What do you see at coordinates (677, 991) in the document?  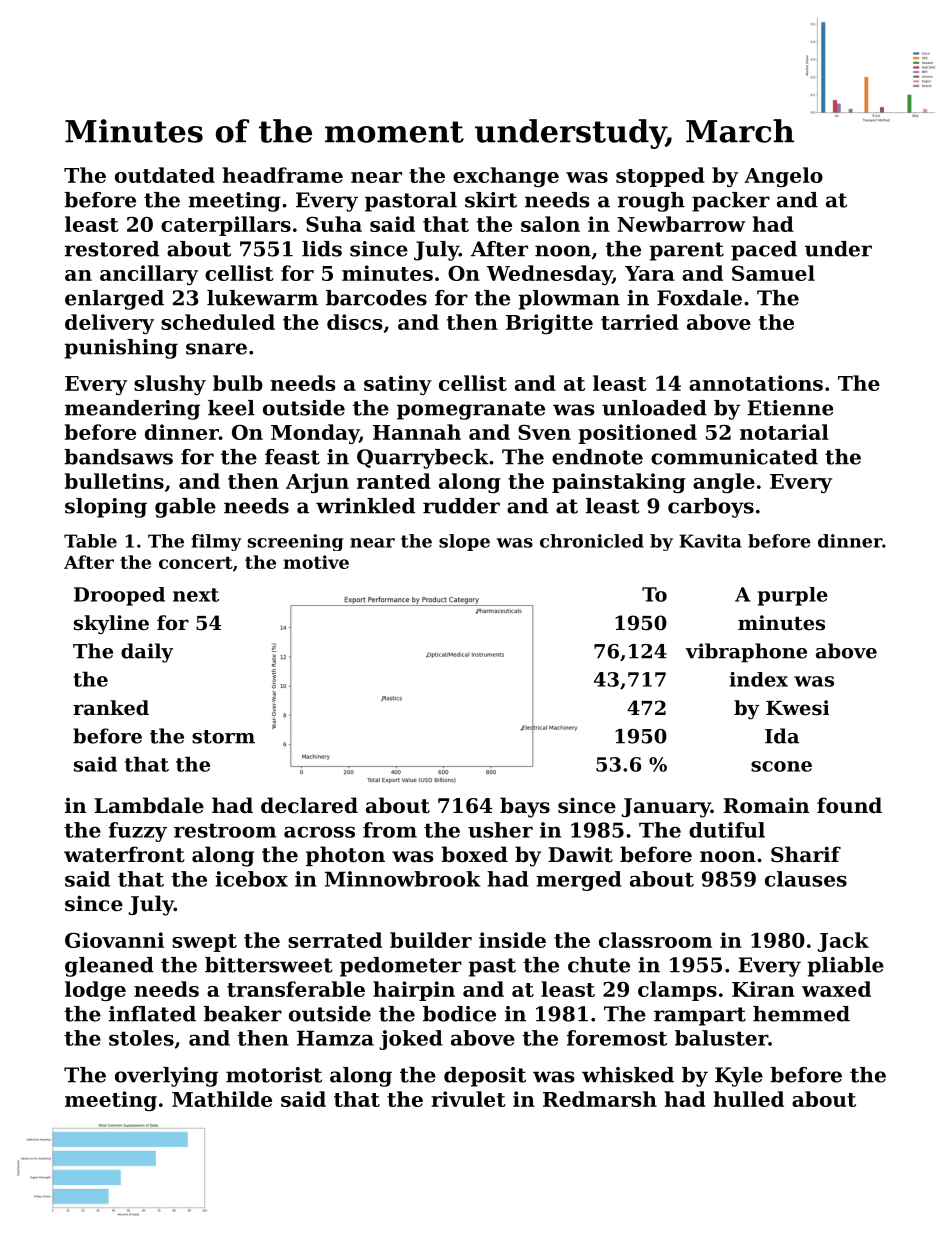 I see `clamps` at bounding box center [677, 991].
